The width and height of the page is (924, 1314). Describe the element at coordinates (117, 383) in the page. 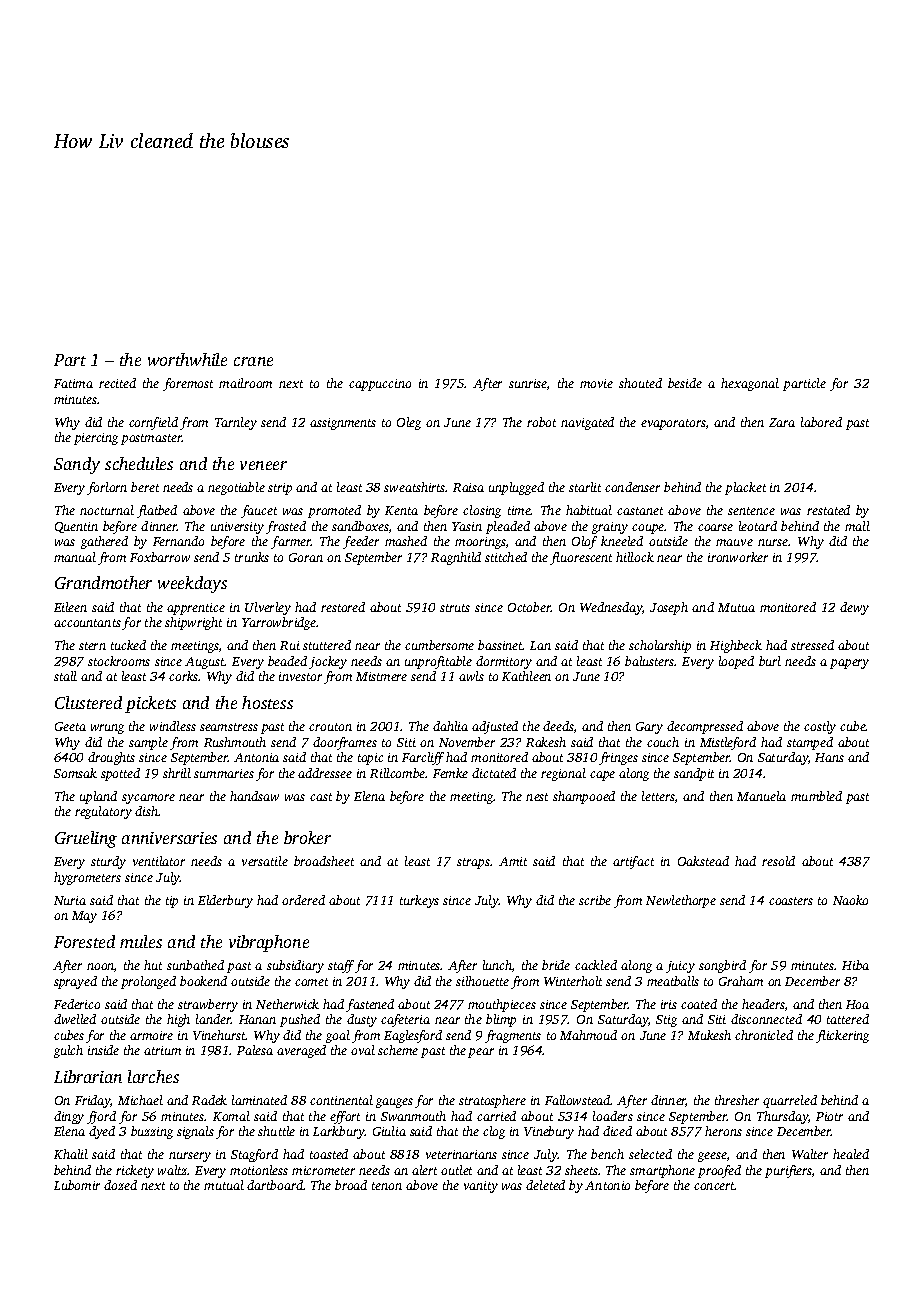

I see `recited` at that location.
